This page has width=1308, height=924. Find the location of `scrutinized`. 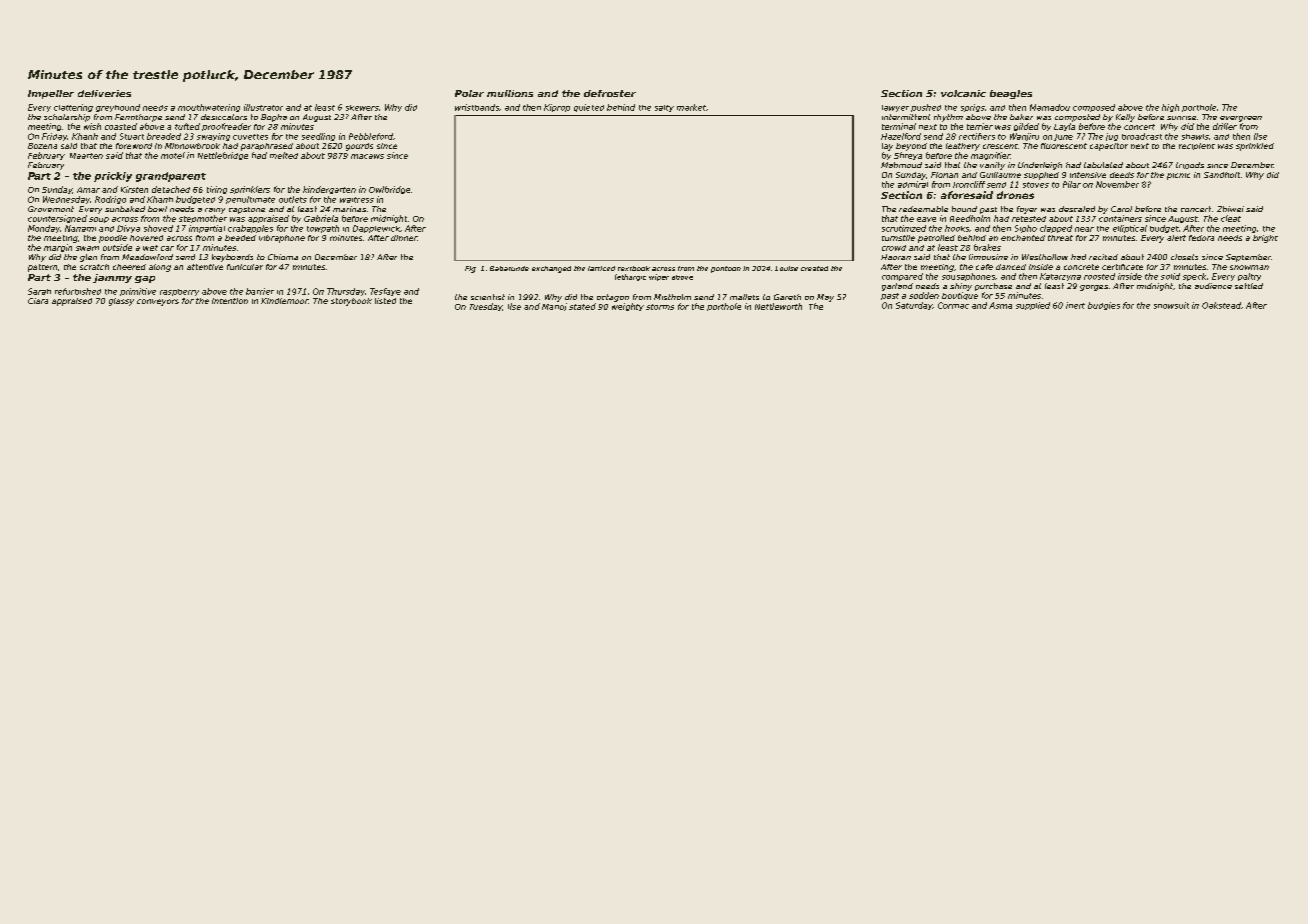

scrutinized is located at coordinates (904, 228).
